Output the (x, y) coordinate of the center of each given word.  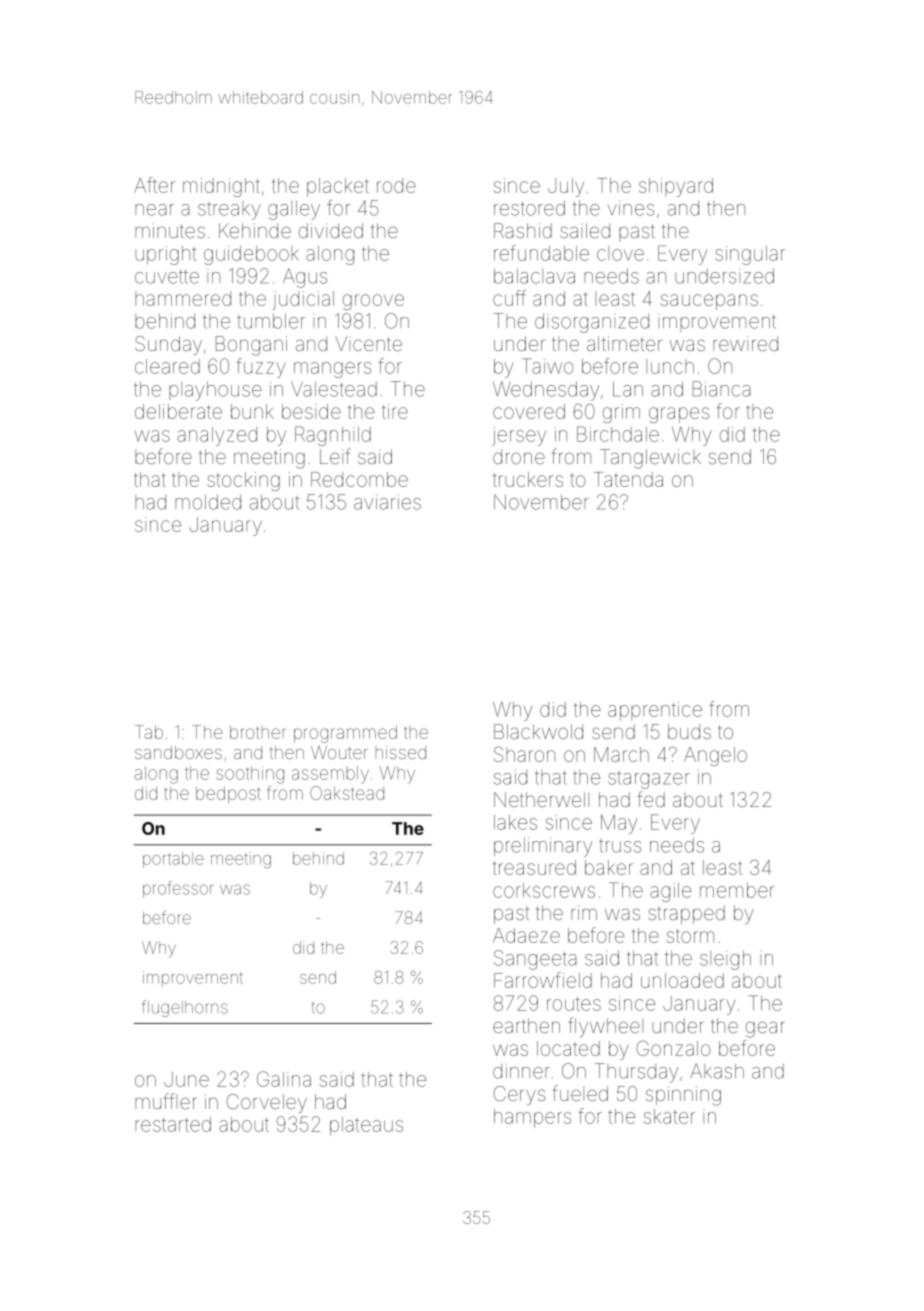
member (737, 890)
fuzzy (261, 368)
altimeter (624, 343)
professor (178, 889)
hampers (532, 1118)
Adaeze (526, 935)
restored (529, 208)
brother (258, 732)
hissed (401, 752)
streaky (229, 210)
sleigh (725, 960)
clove (620, 253)
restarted (173, 1124)
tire (395, 411)
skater (669, 1116)
